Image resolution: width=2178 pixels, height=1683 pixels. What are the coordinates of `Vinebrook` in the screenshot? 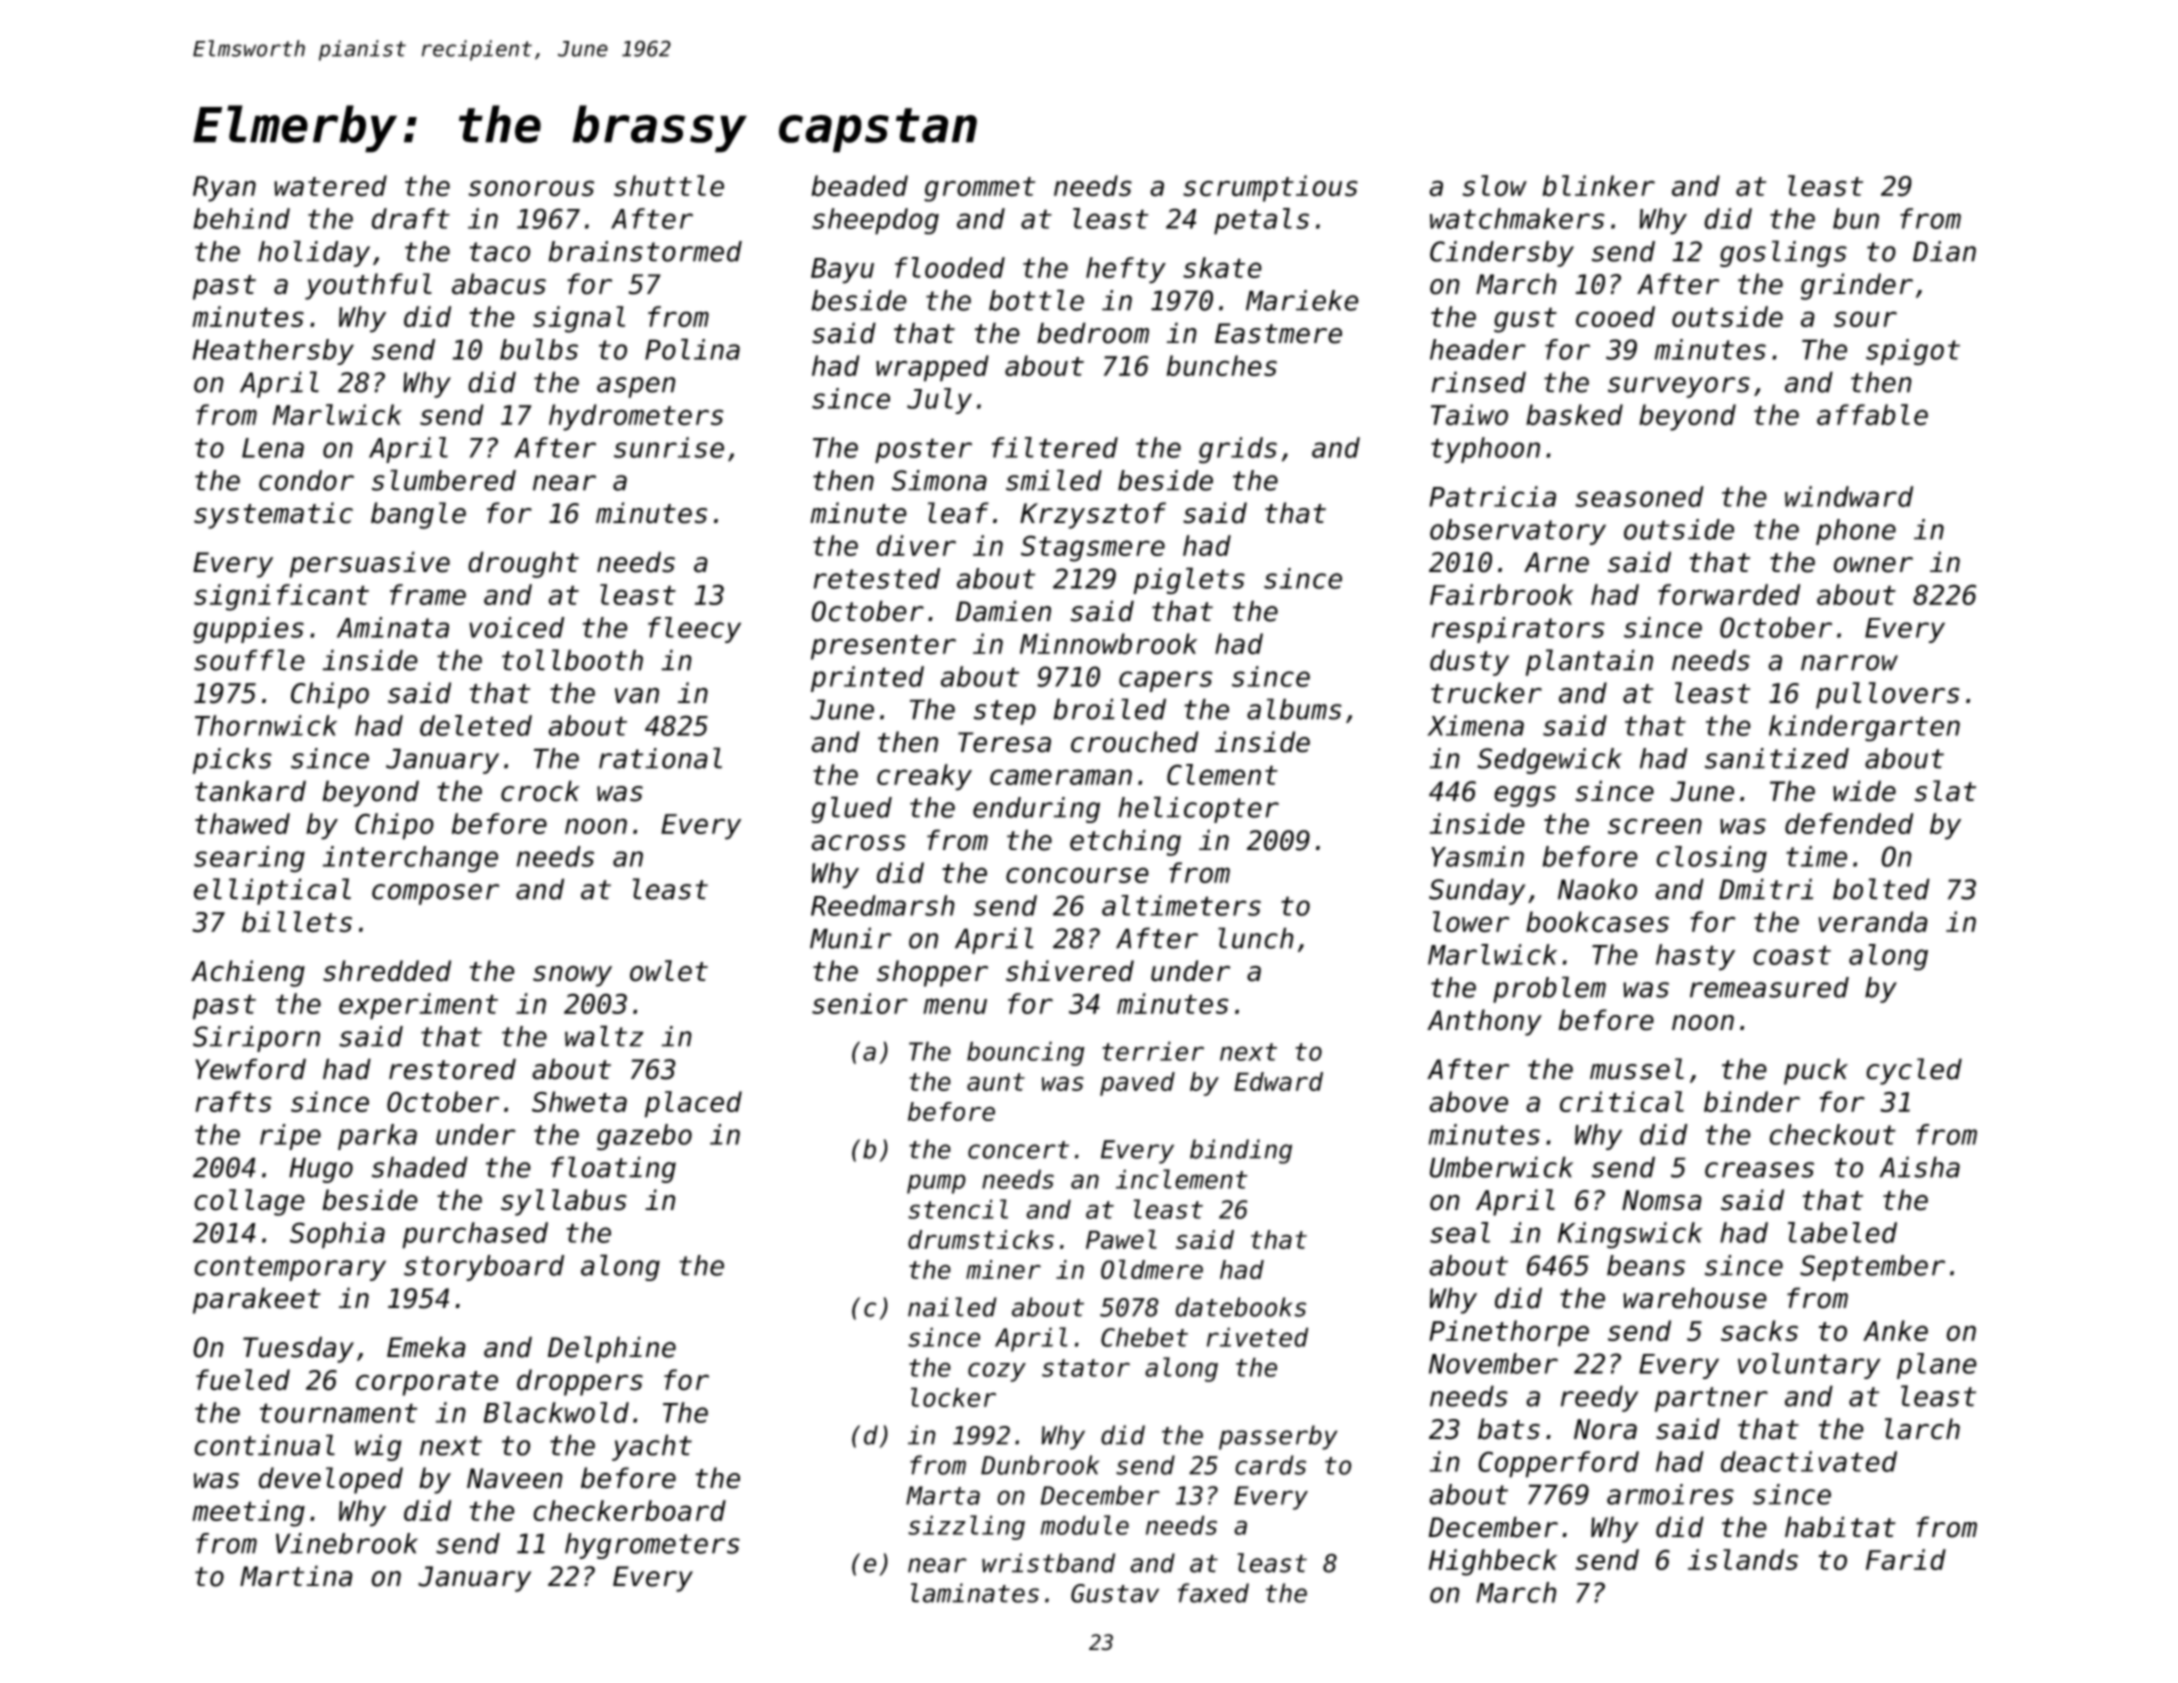 It's located at (347, 1543).
